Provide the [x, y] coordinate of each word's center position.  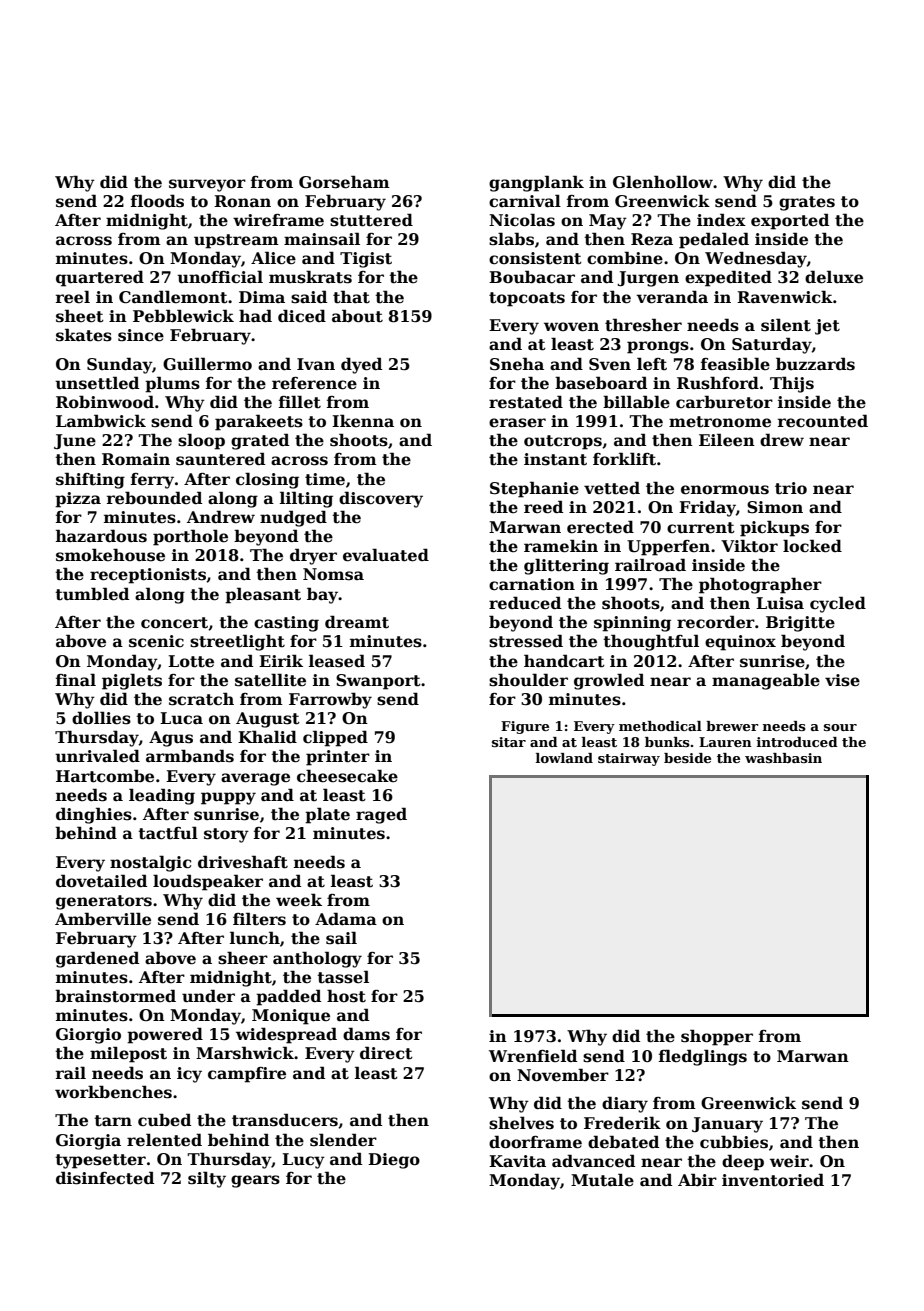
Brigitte [800, 624]
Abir [697, 1179]
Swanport [378, 682]
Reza [652, 239]
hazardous [101, 536]
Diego [394, 1161]
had [255, 315]
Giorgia [88, 1142]
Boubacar [532, 277]
